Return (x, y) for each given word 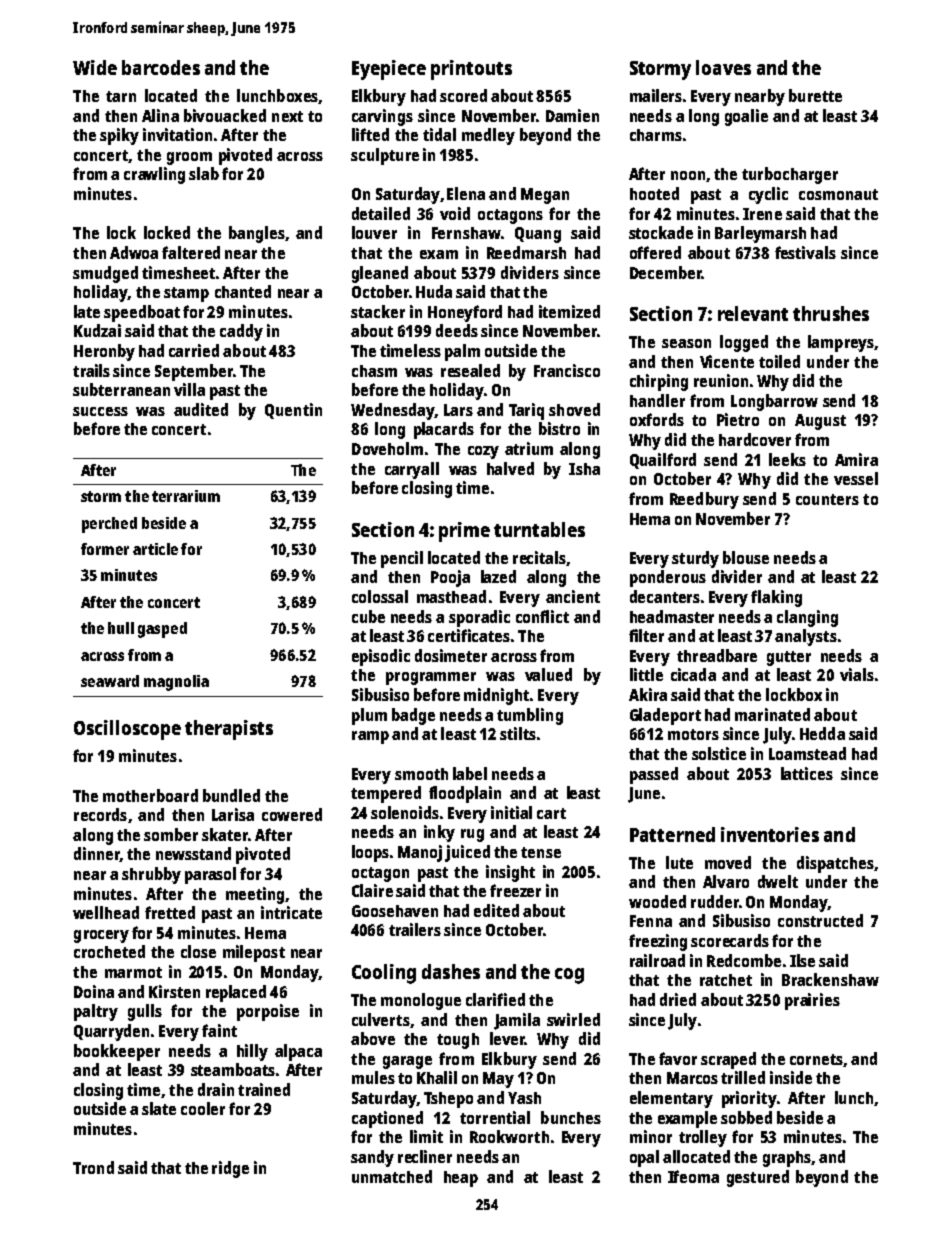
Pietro (738, 419)
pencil (402, 559)
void (455, 213)
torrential (495, 1117)
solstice (719, 753)
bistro (559, 428)
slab (204, 173)
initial (511, 812)
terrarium (186, 496)
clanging (807, 618)
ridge (230, 1169)
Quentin (293, 411)
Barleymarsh (760, 234)
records (100, 814)
